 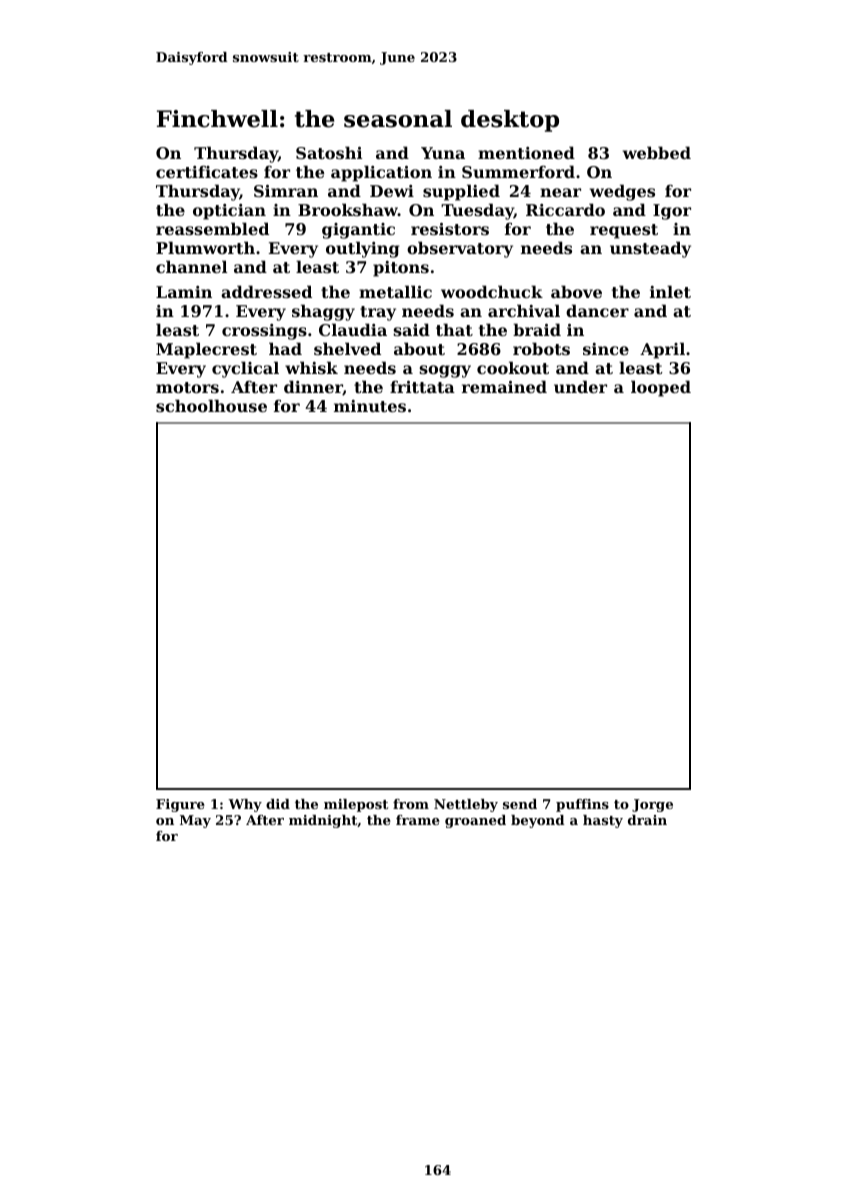 I want to click on schoolhouse, so click(x=211, y=405).
